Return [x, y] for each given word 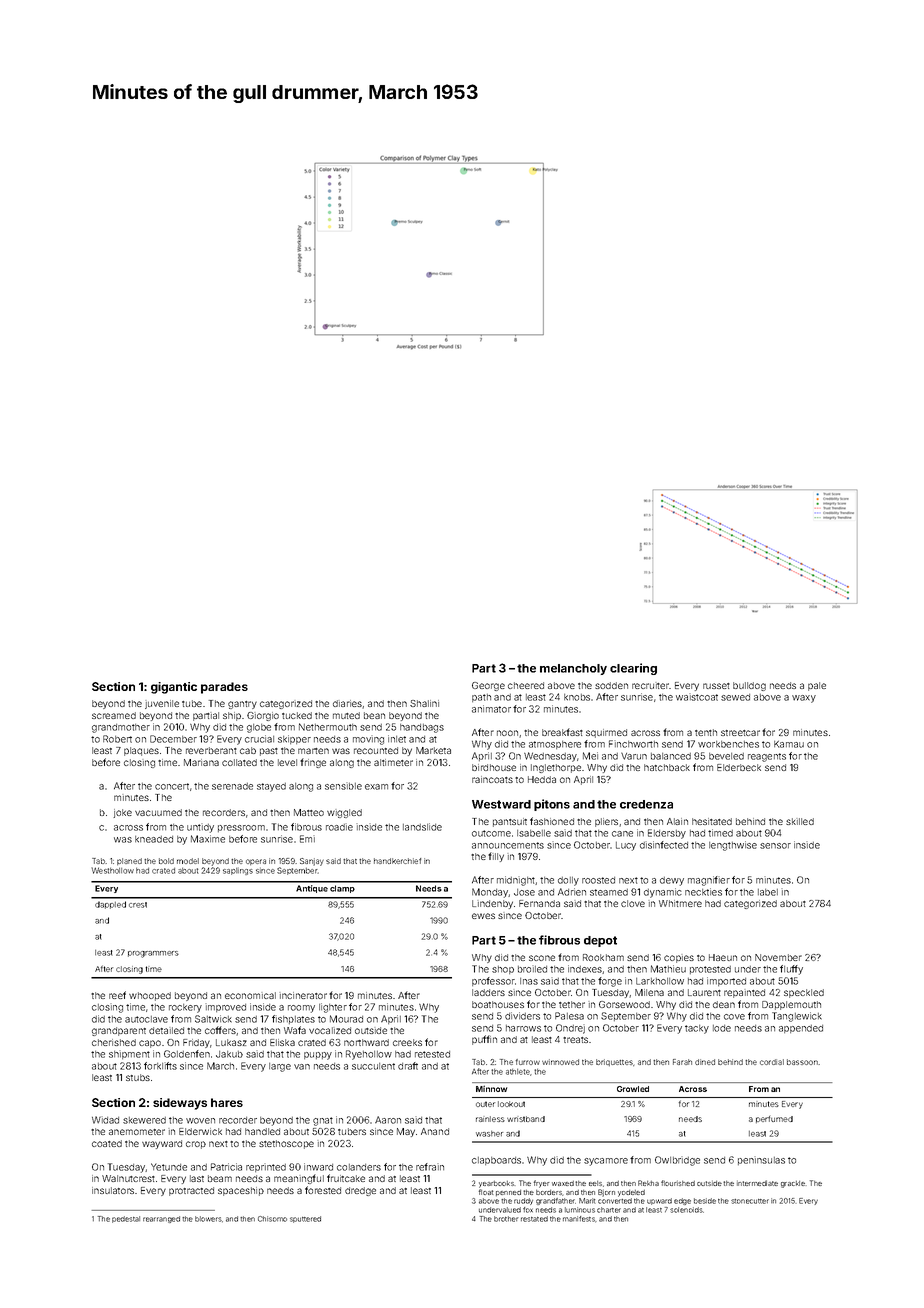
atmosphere [555, 745]
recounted [376, 750]
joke [122, 813]
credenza [646, 804]
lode [722, 1028]
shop [503, 970]
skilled [800, 821]
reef [117, 995]
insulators [113, 1190]
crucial [259, 739]
